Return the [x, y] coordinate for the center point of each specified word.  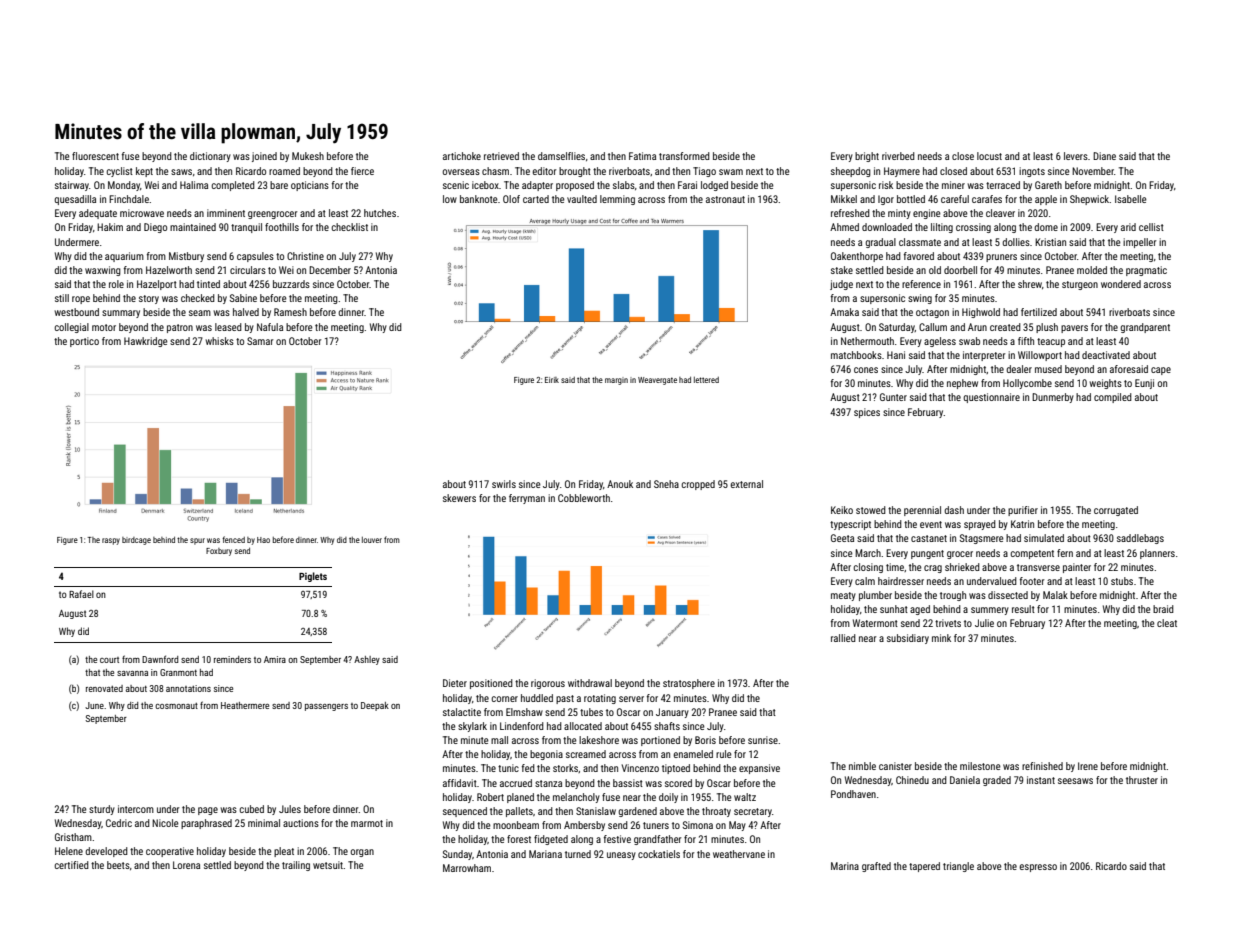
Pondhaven [853, 794]
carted [536, 199]
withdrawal [590, 683]
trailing [296, 866]
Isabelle [1131, 199]
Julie [984, 623]
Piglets [313, 577]
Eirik [552, 380]
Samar [260, 341]
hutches [380, 213]
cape [1161, 371]
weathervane [739, 854]
